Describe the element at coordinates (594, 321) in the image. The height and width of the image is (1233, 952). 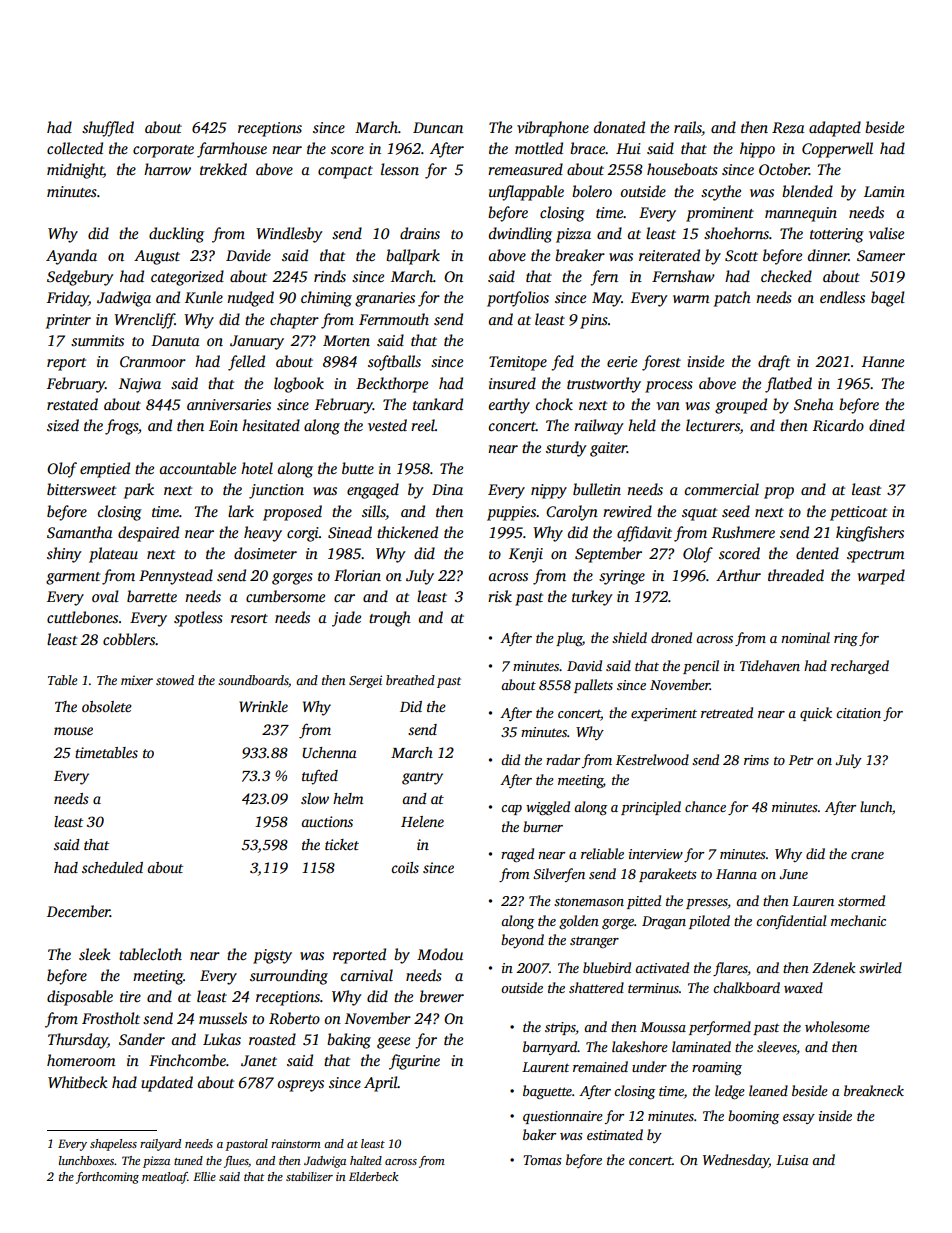
I see `pins` at that location.
